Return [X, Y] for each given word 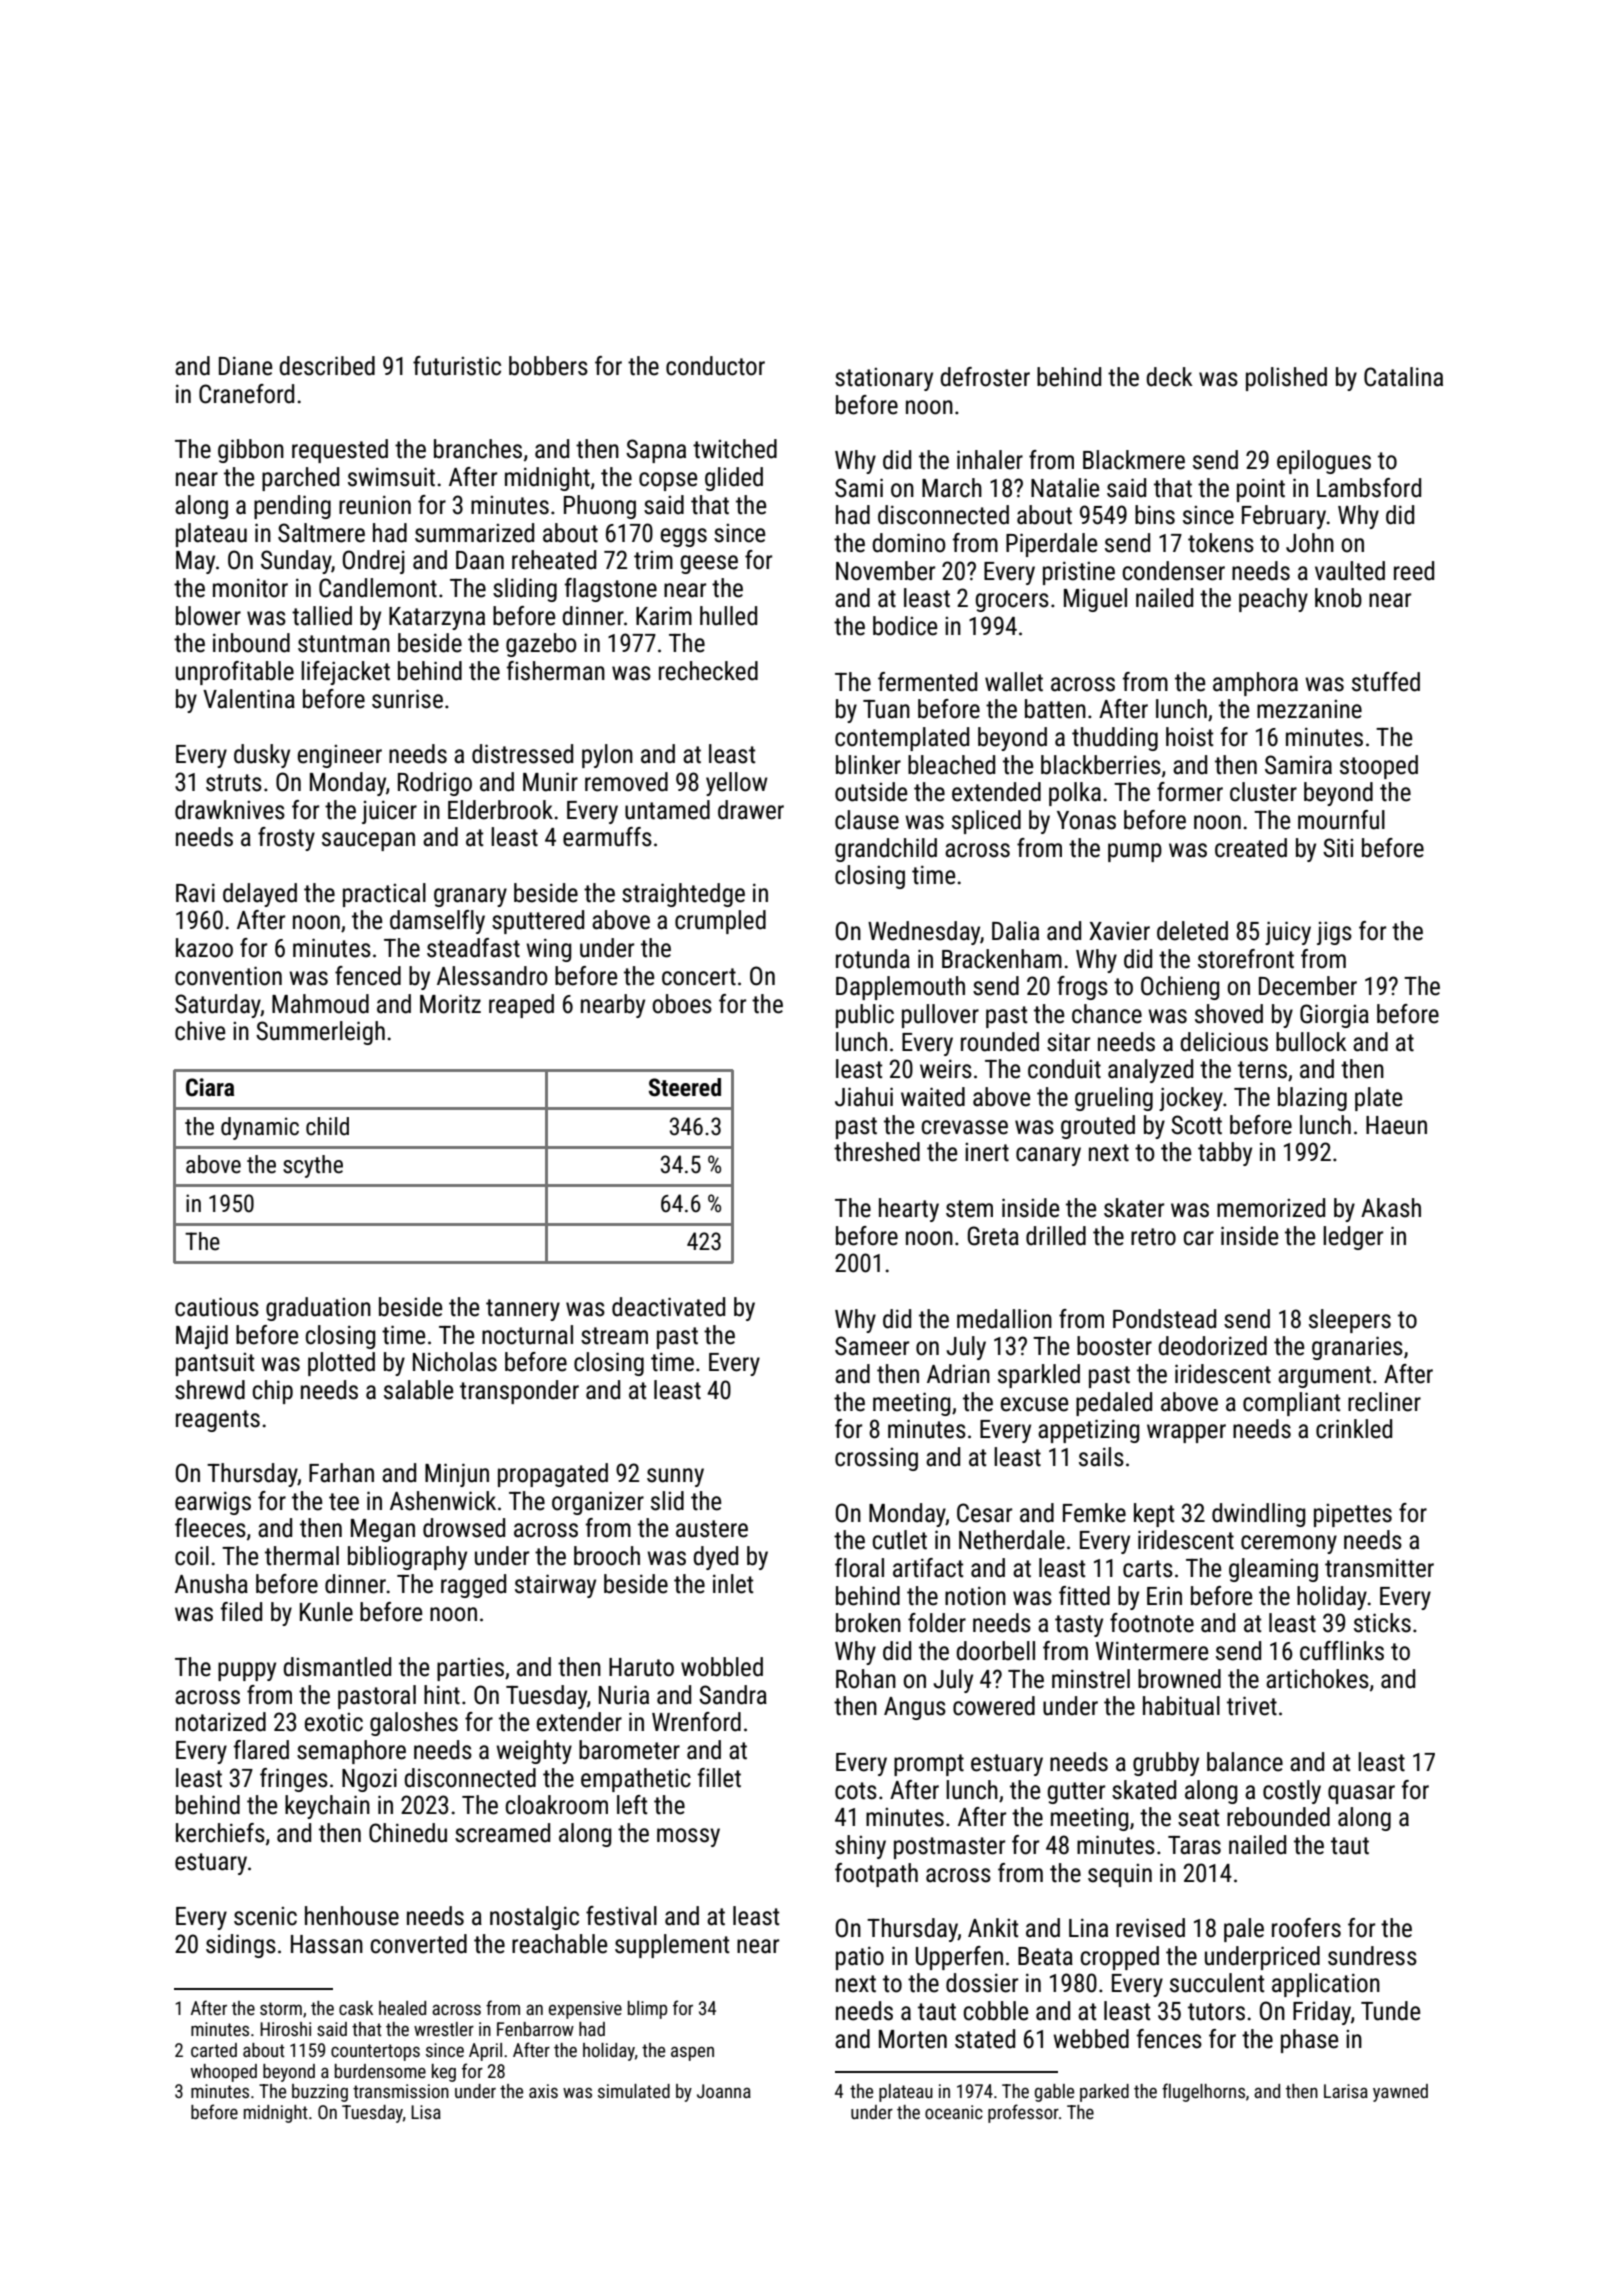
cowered [994, 1706]
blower [208, 616]
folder [937, 1623]
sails [1101, 1457]
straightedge [683, 895]
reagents [218, 1421]
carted [214, 2050]
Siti [1338, 848]
